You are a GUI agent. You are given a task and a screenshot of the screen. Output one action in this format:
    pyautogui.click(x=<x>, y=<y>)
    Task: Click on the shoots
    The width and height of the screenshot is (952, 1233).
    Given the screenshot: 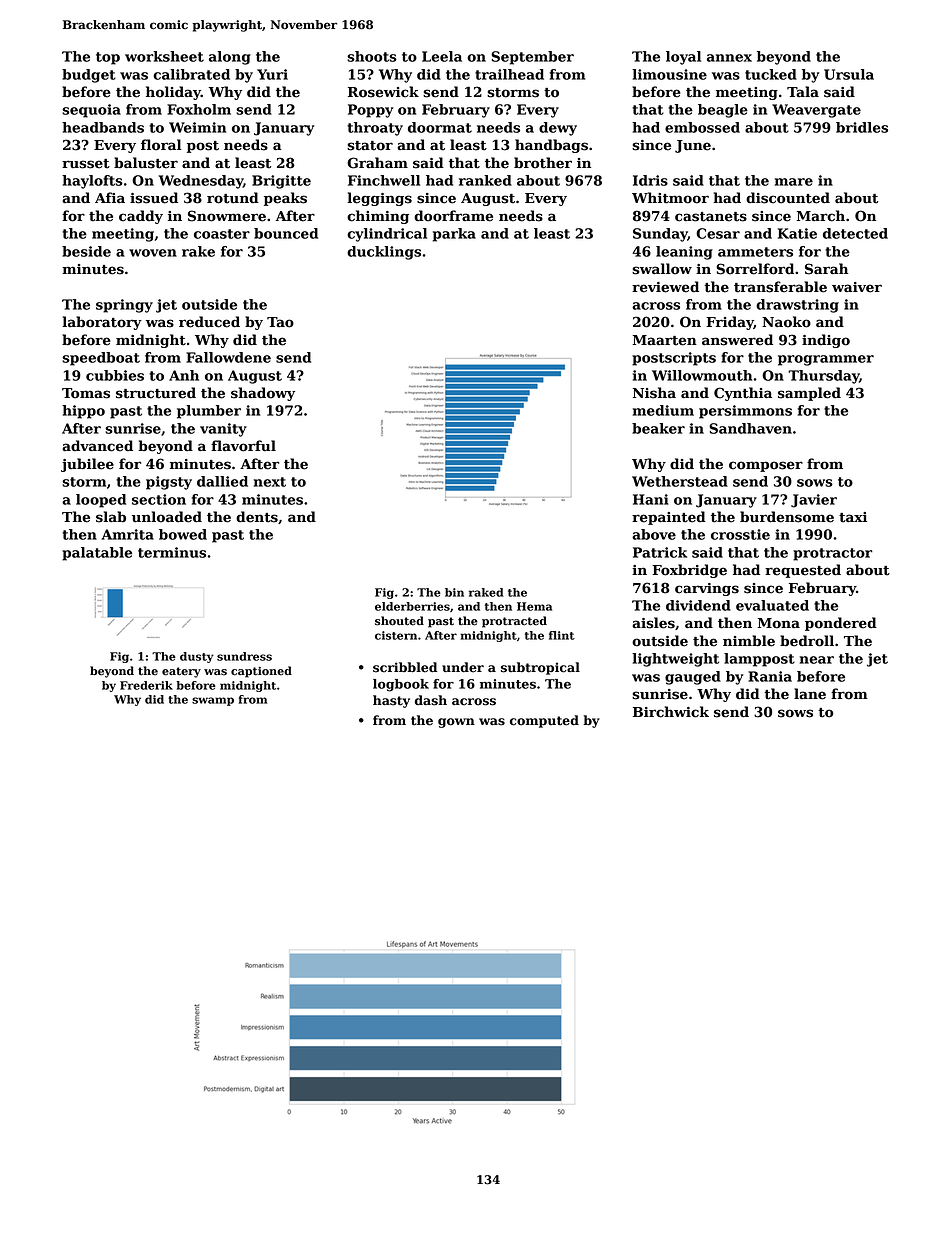 What is the action you would take?
    pyautogui.click(x=372, y=56)
